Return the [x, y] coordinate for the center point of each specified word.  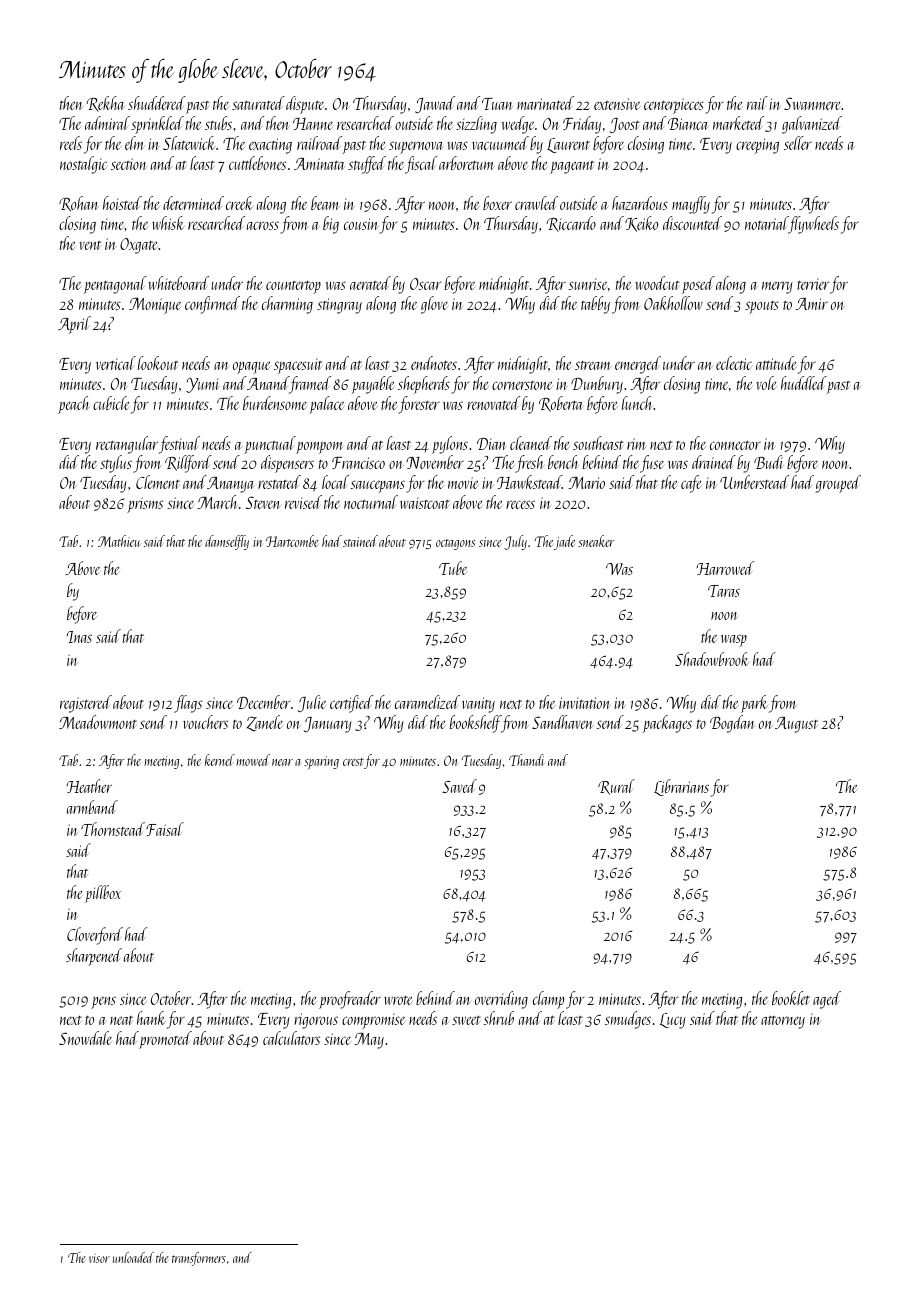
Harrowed [725, 568]
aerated [370, 283]
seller [798, 143]
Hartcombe [292, 541]
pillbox [103, 894]
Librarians [681, 787]
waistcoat [424, 503]
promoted [165, 1040]
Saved [459, 786]
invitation [585, 703]
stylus [116, 464]
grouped [838, 484]
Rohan [79, 204]
